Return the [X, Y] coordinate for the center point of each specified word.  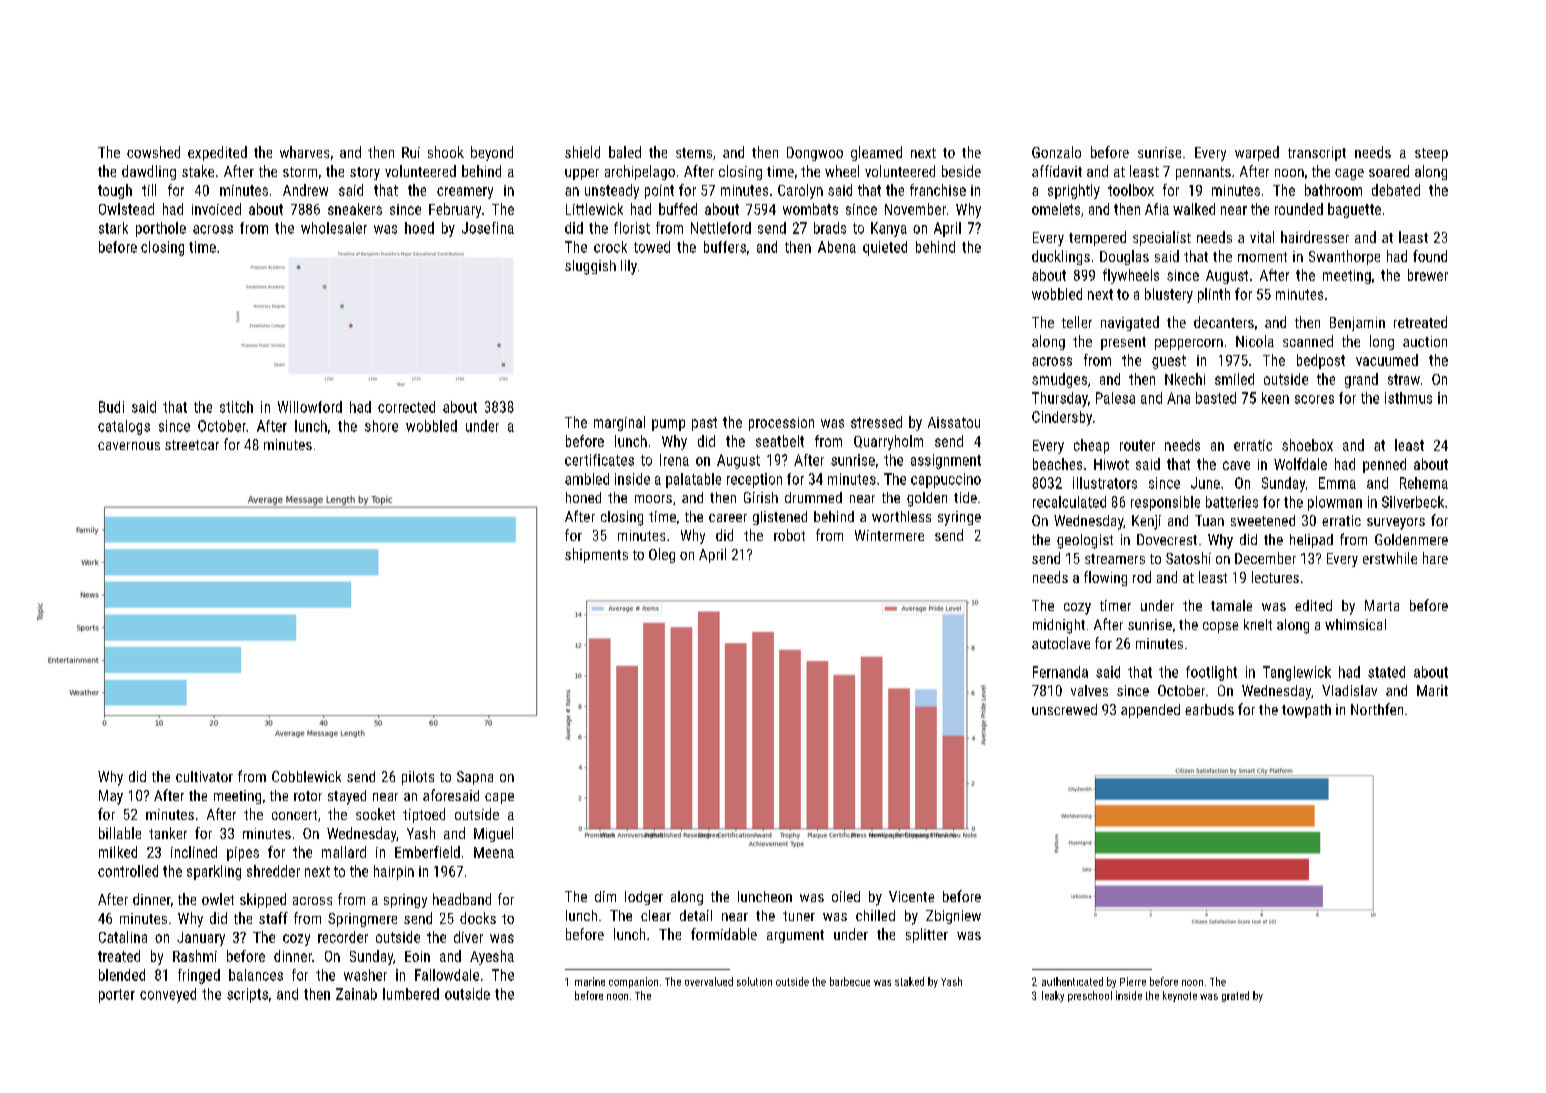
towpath [1306, 711]
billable [120, 833]
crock [610, 247]
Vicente [911, 896]
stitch [236, 407]
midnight [1059, 626]
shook [446, 152]
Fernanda [1060, 672]
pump [668, 425]
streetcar [192, 445]
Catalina [123, 937]
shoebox [1307, 445]
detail [696, 915]
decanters [1224, 322]
